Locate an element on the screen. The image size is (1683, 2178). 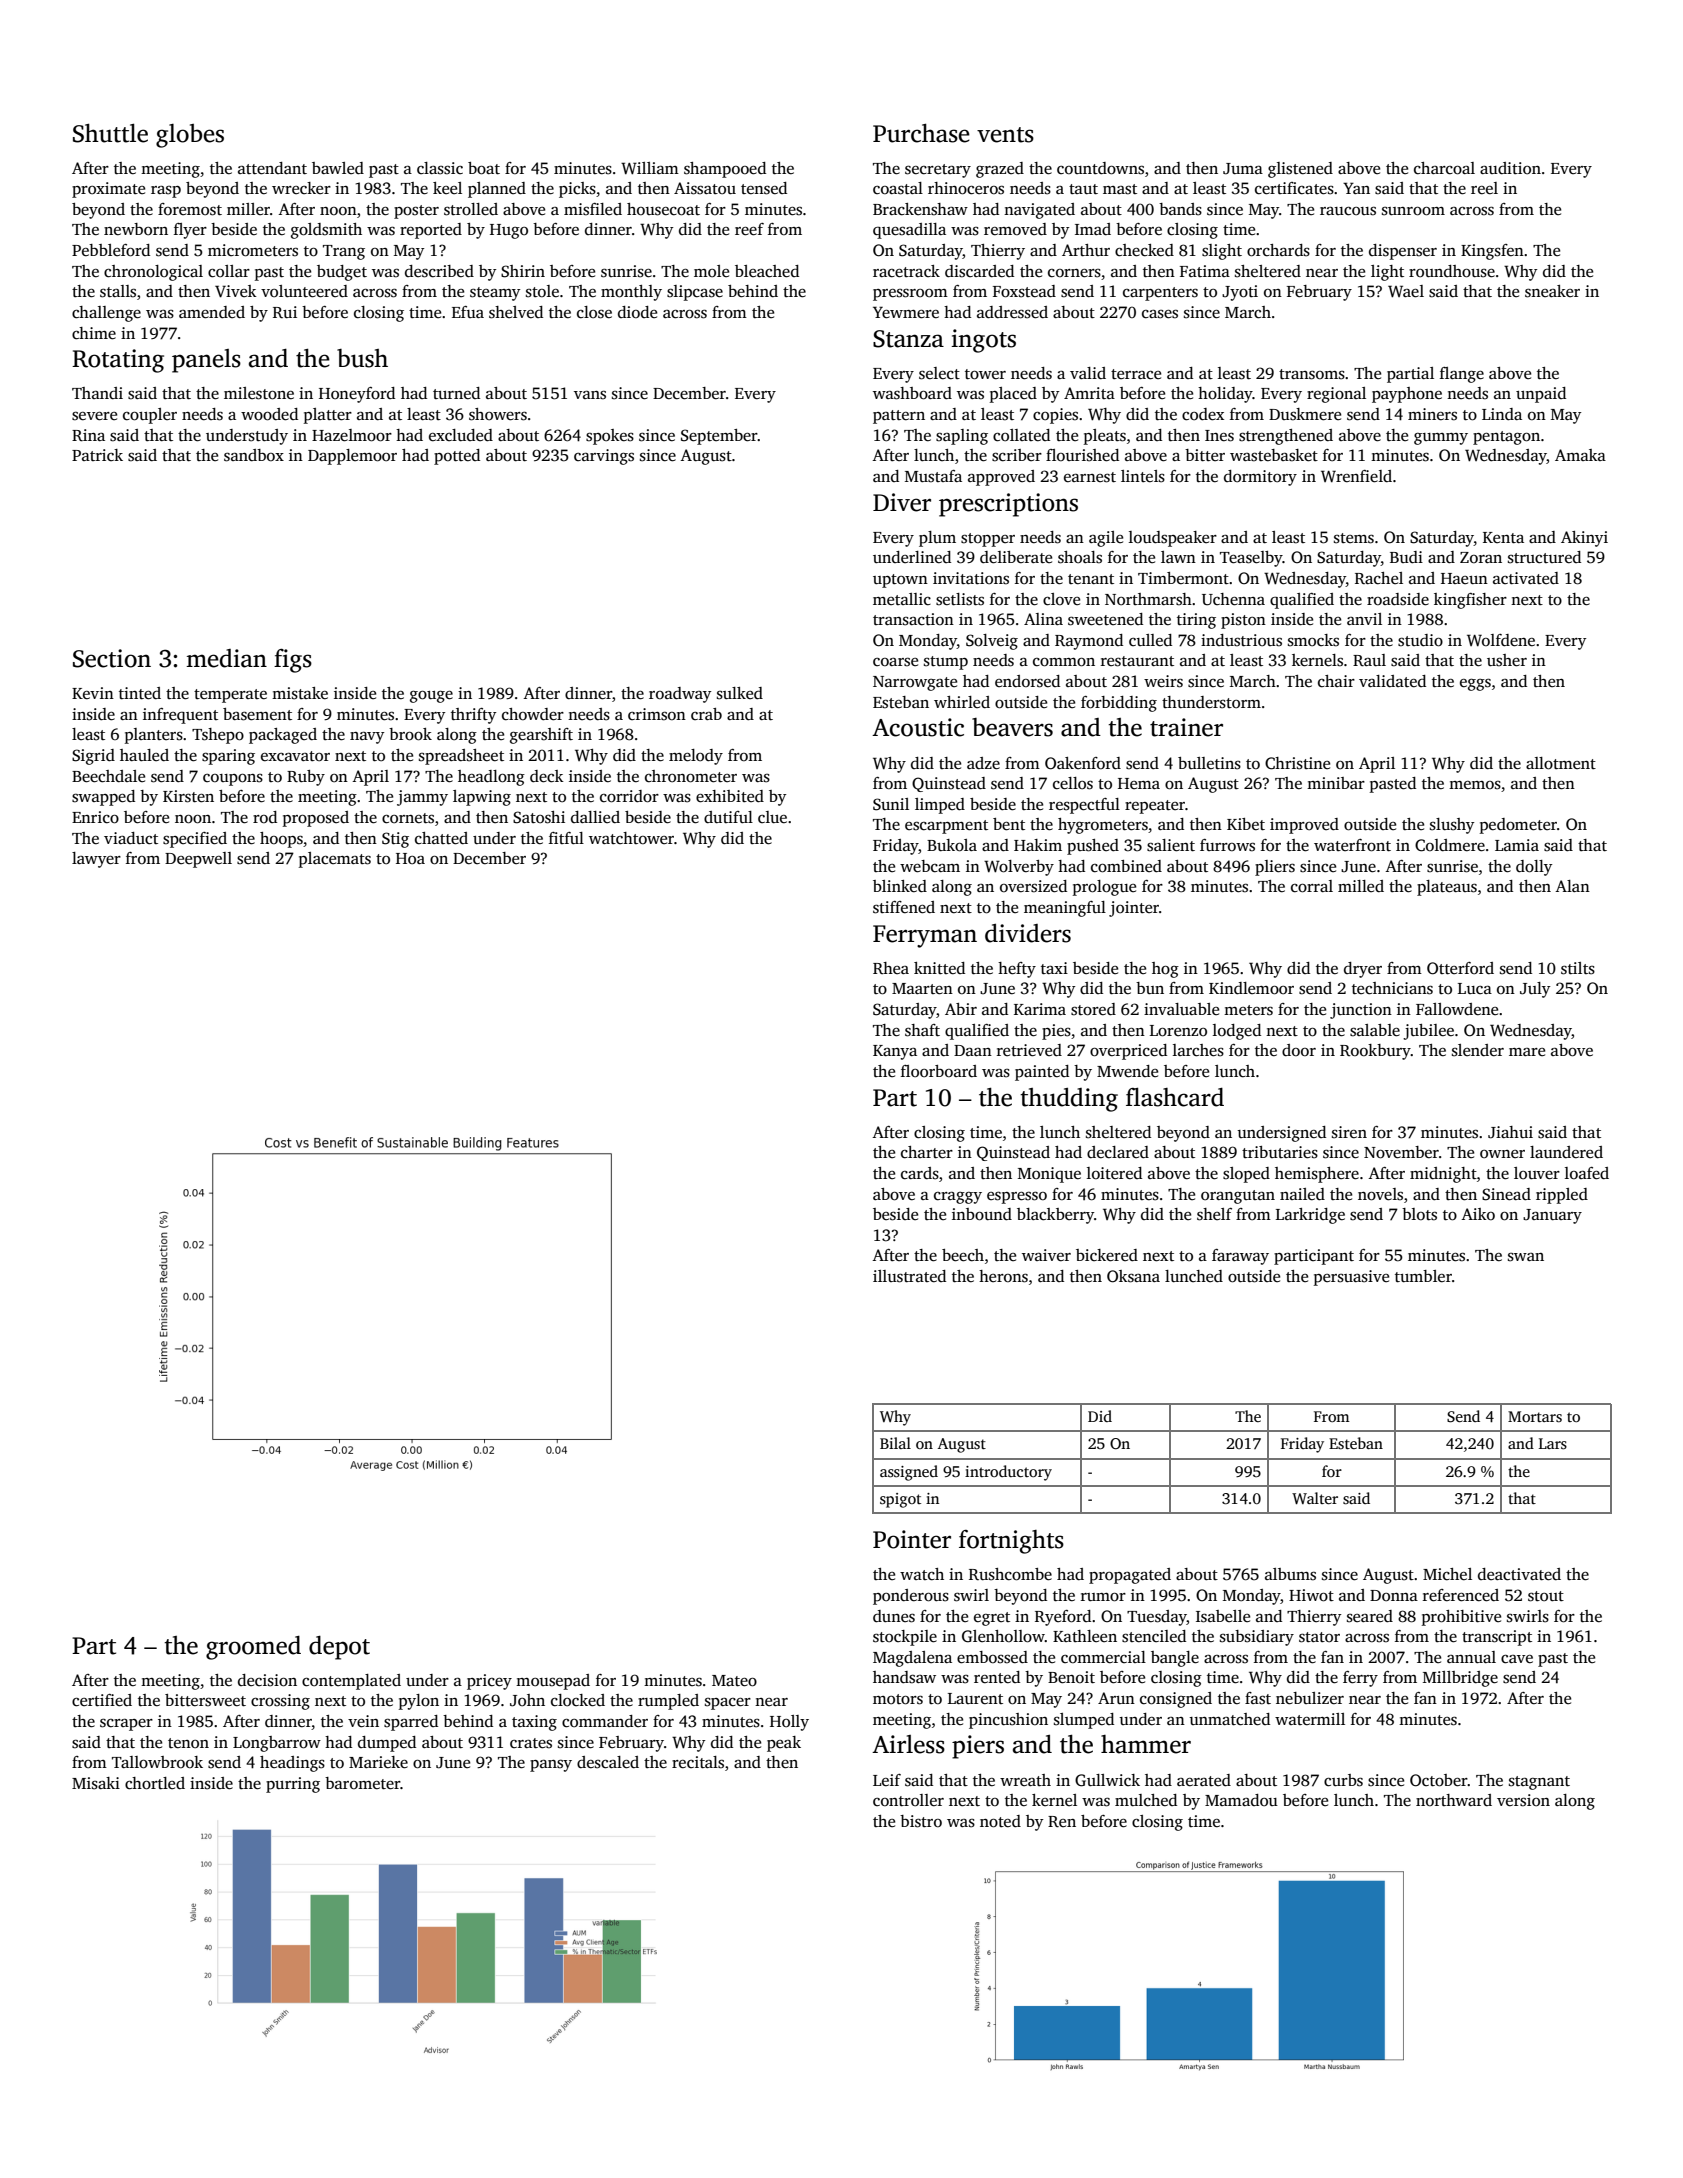
groomed is located at coordinates (253, 1648).
